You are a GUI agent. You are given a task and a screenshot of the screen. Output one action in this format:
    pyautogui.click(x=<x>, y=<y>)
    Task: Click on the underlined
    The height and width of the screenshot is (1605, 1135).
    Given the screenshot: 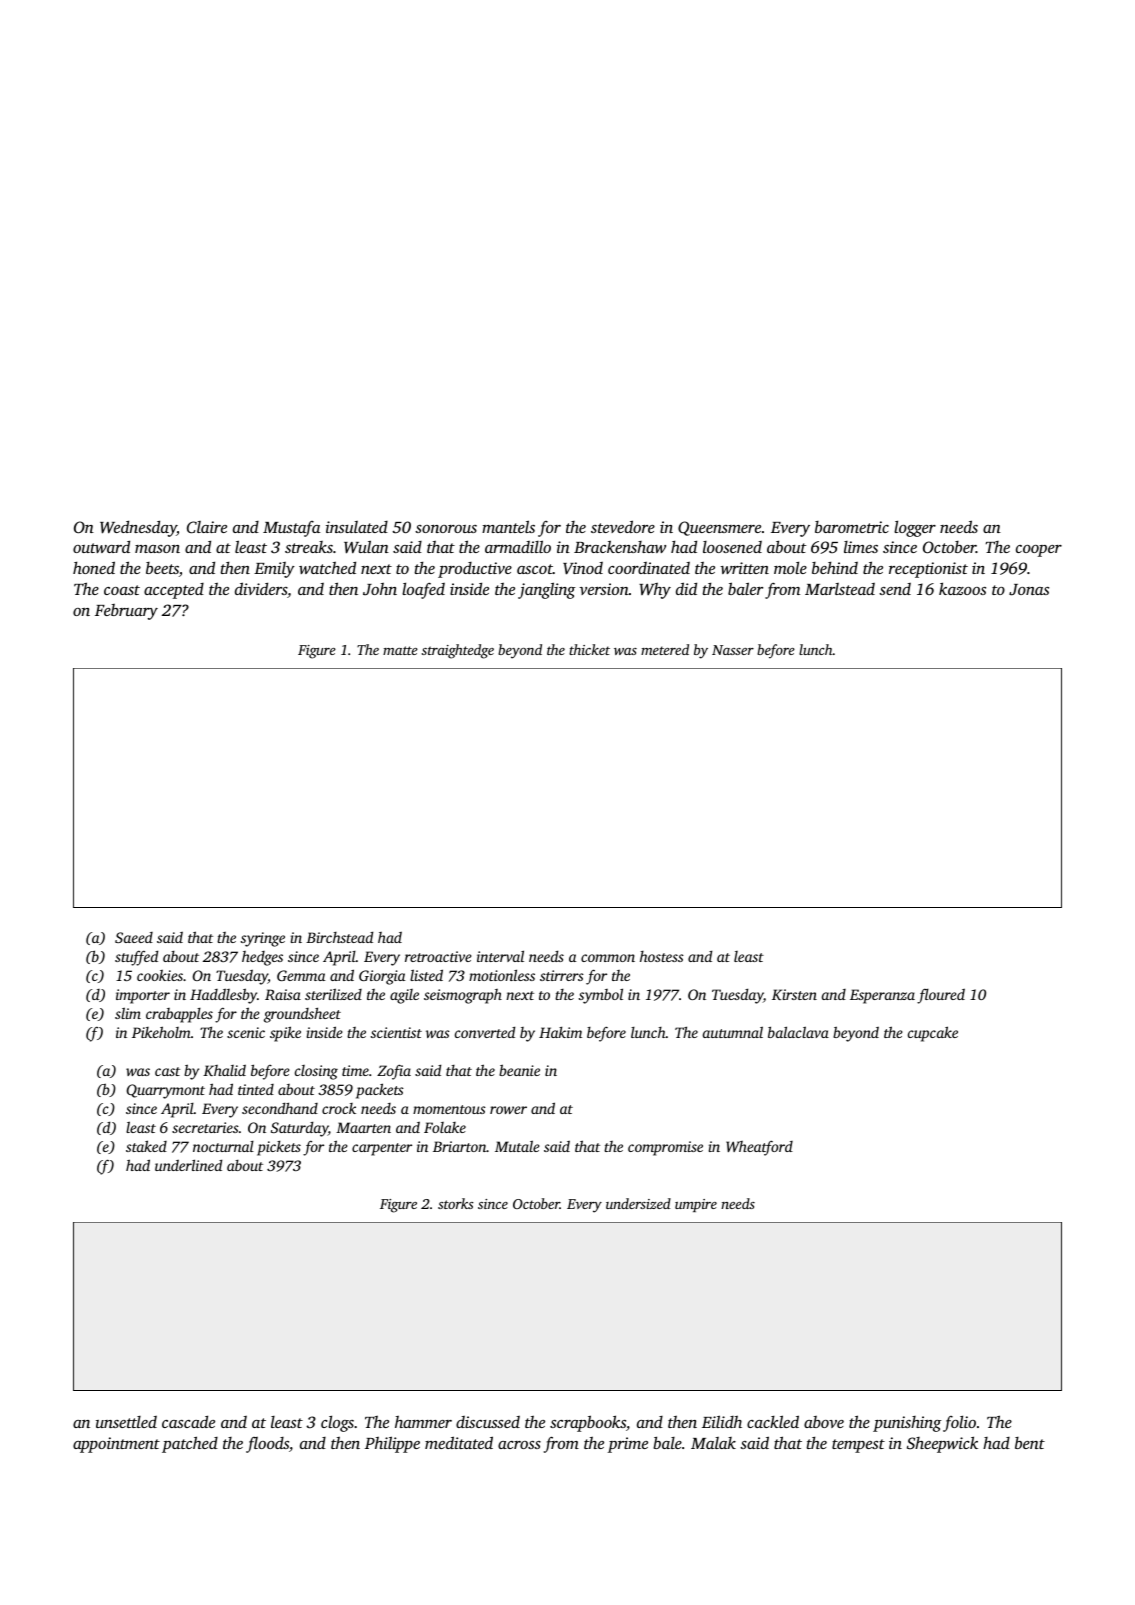 What is the action you would take?
    pyautogui.click(x=188, y=1165)
